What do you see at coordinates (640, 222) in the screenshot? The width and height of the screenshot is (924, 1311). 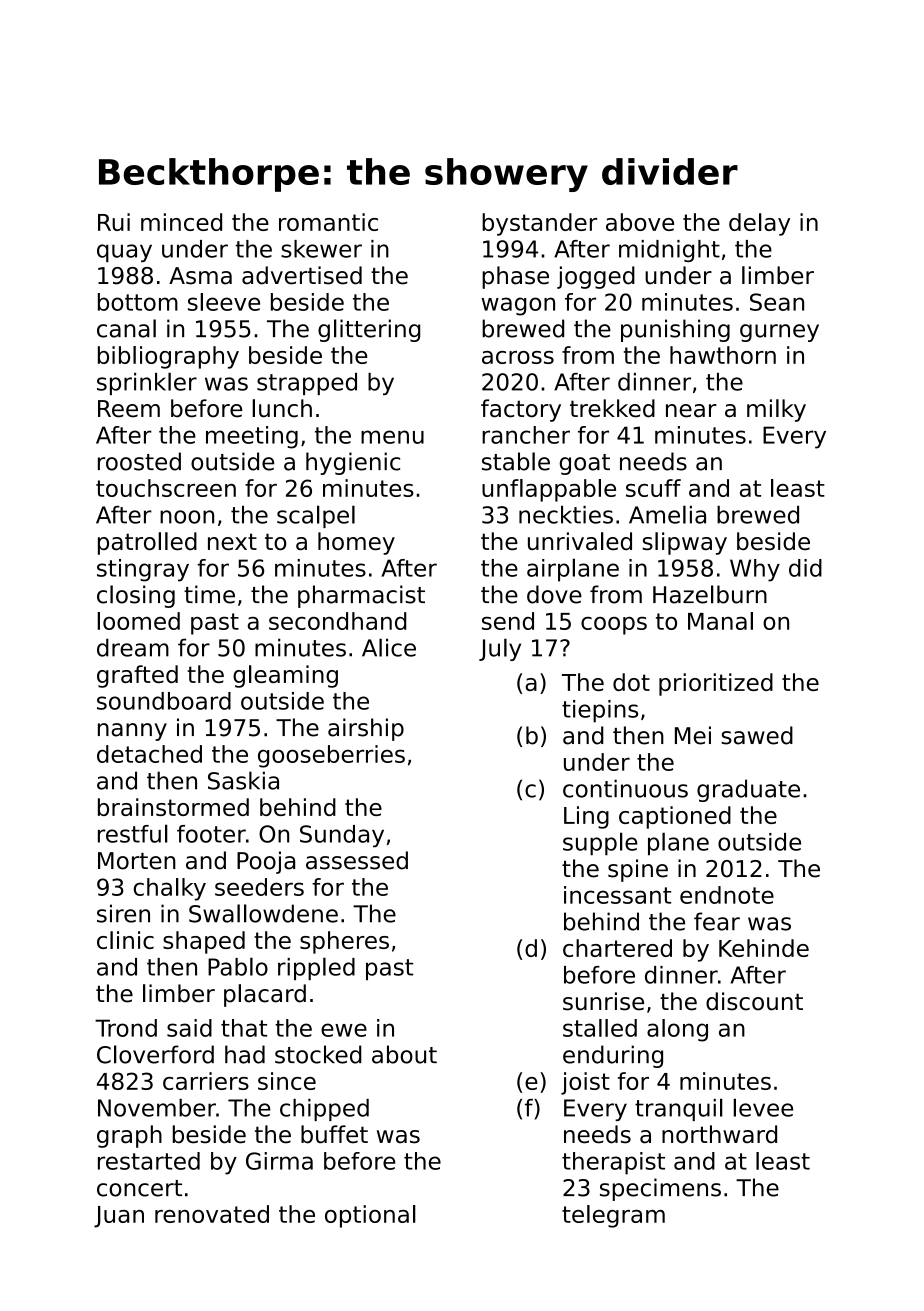 I see `above` at bounding box center [640, 222].
